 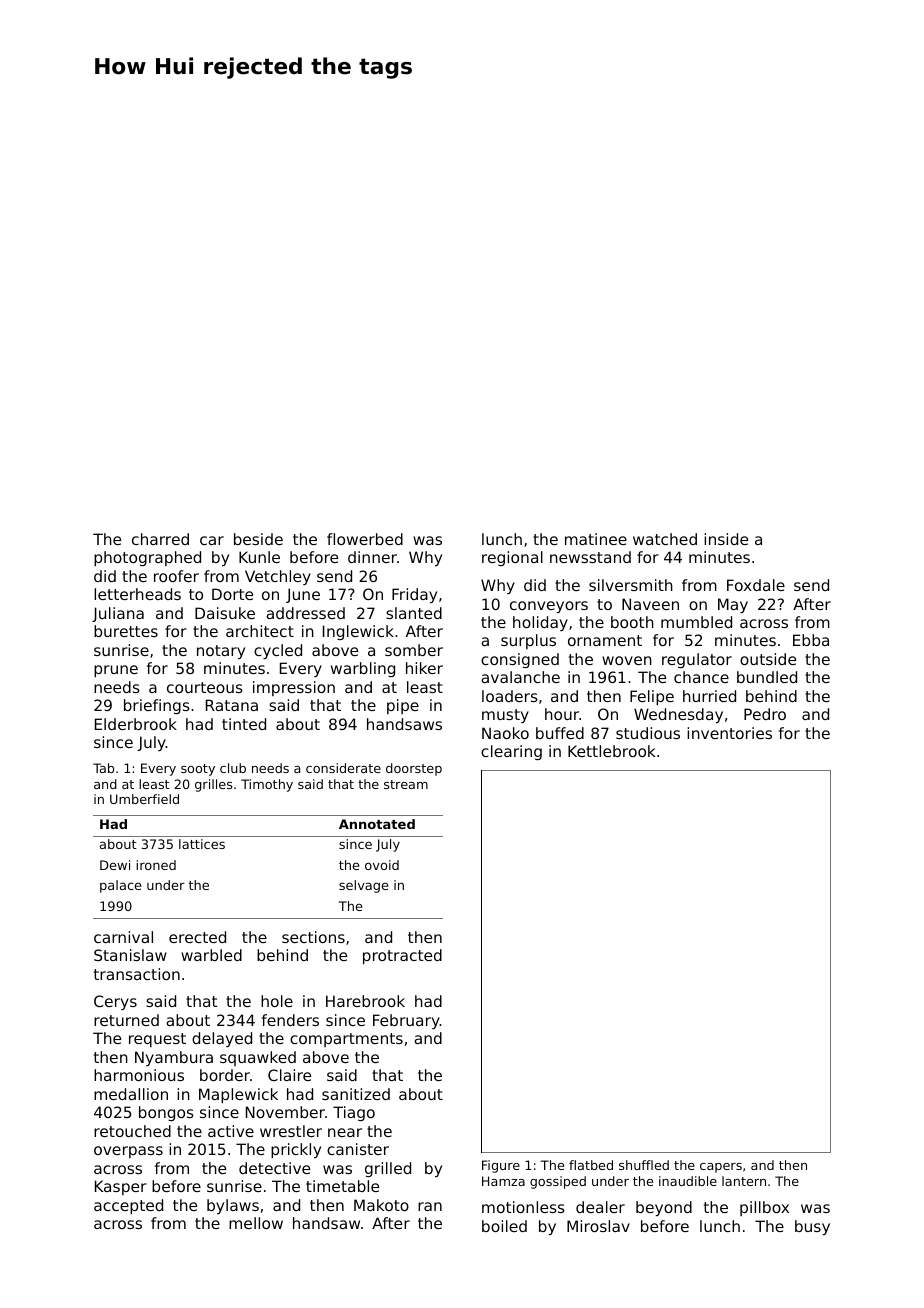 What do you see at coordinates (768, 659) in the image?
I see `outside` at bounding box center [768, 659].
